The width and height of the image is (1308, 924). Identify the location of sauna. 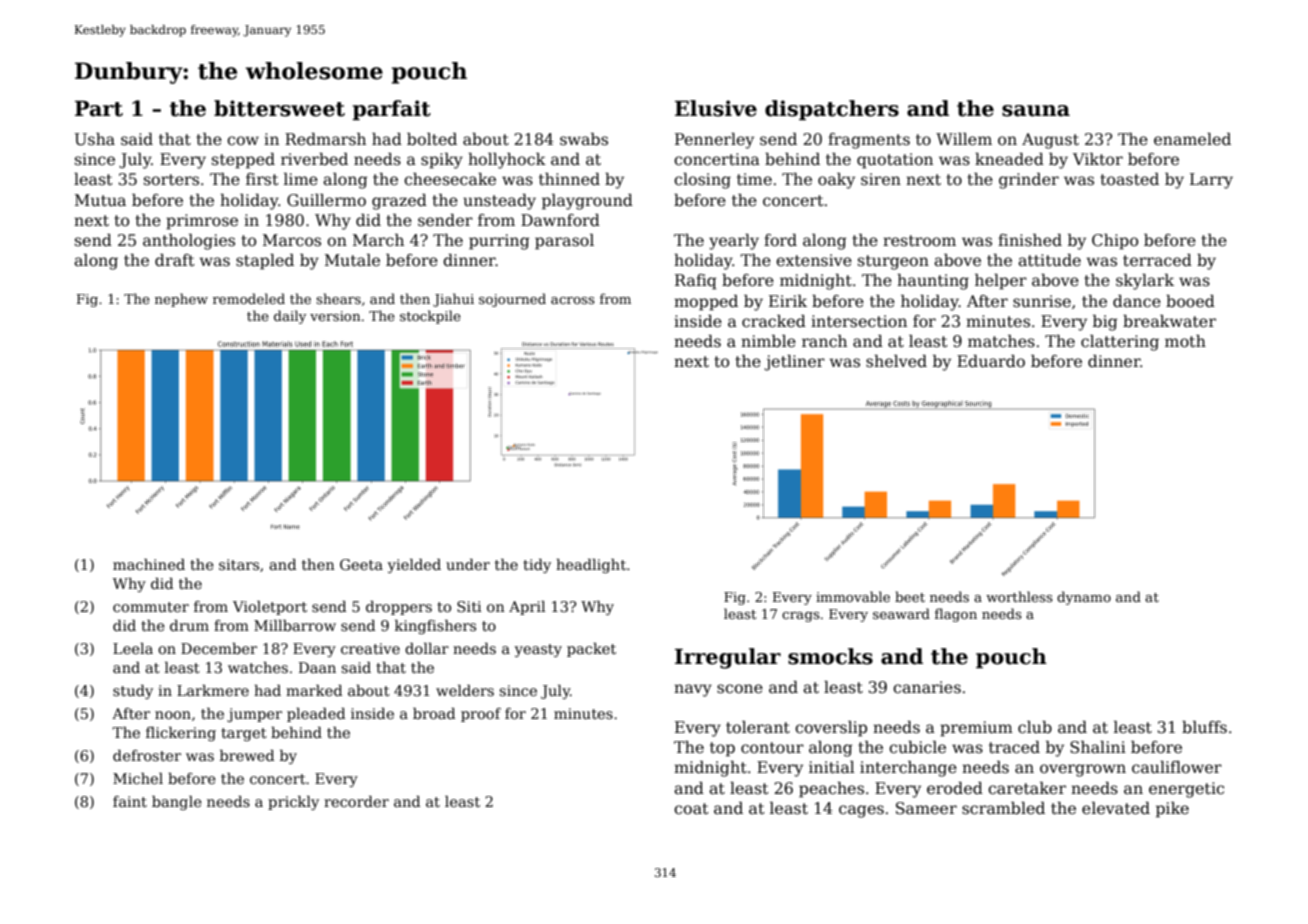
(1036, 111).
